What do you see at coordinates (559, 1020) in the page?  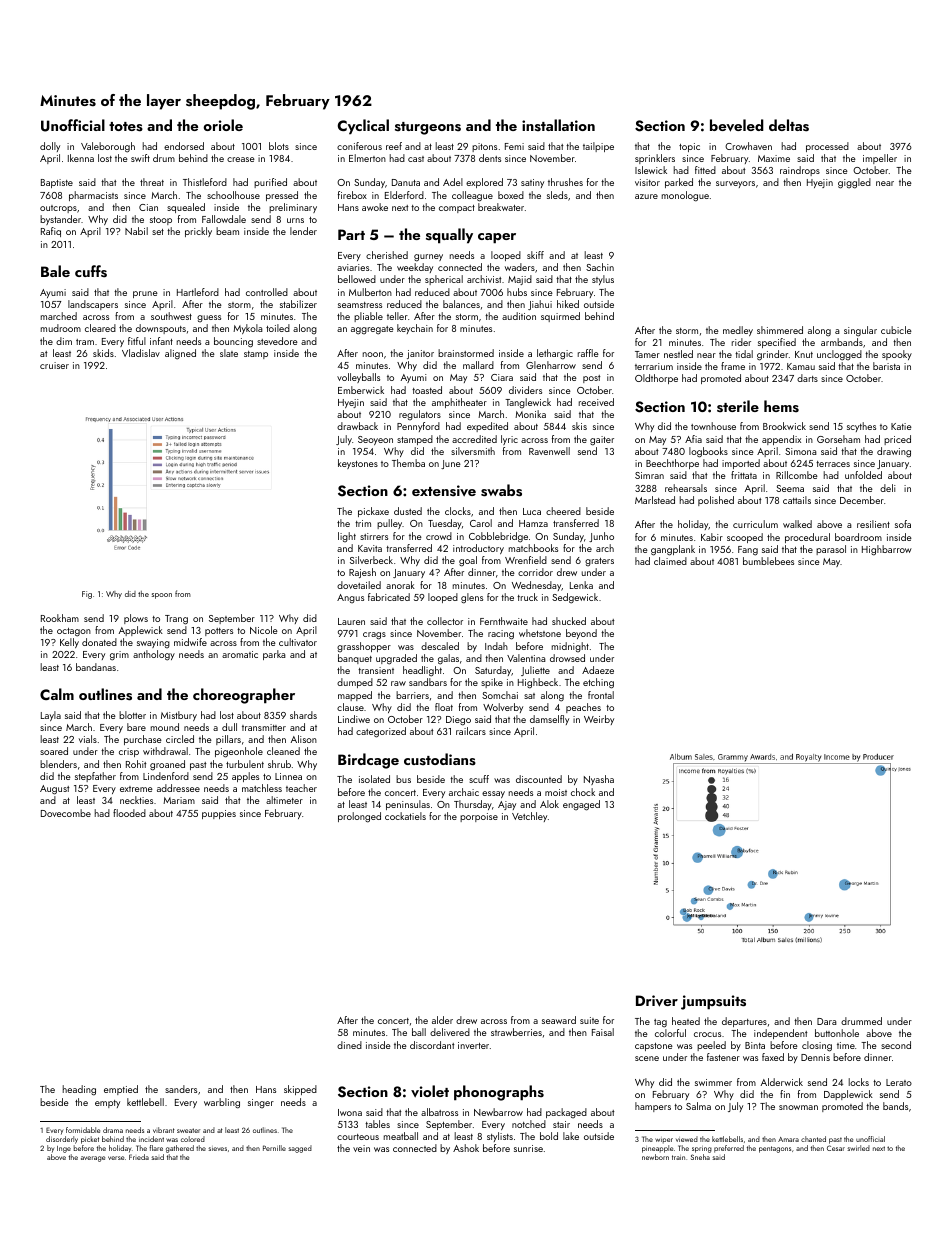 I see `seaward` at bounding box center [559, 1020].
